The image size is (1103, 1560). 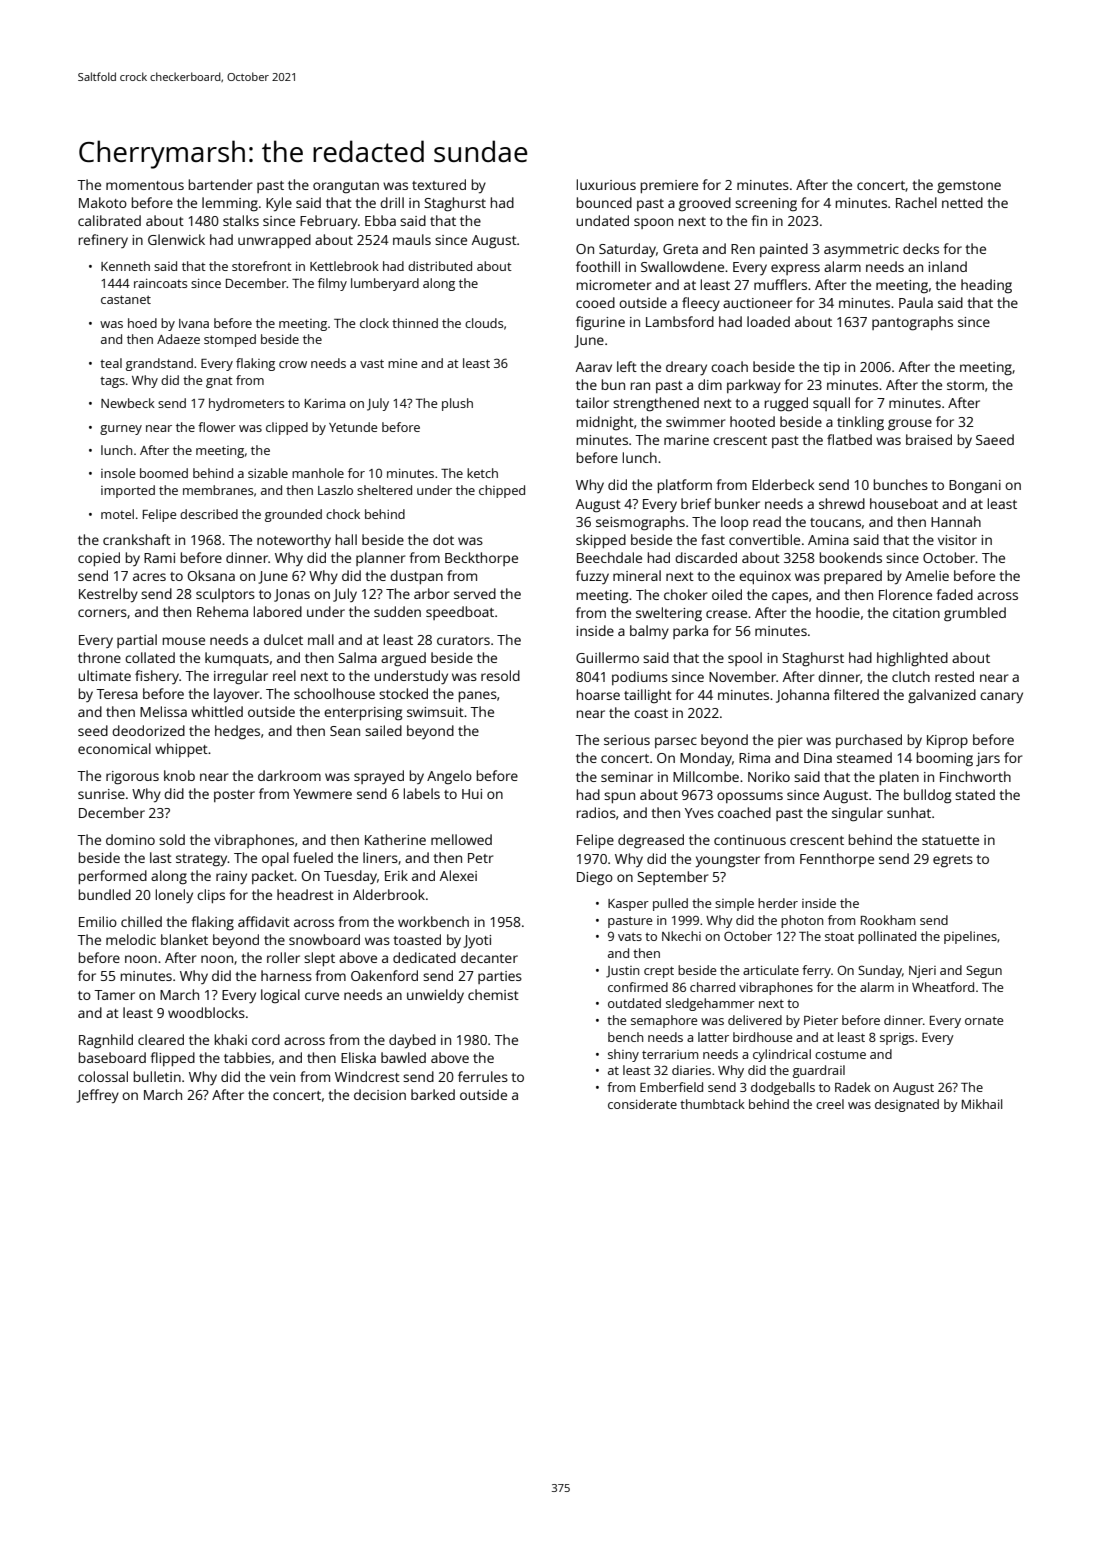 I want to click on ornate, so click(x=984, y=1020).
